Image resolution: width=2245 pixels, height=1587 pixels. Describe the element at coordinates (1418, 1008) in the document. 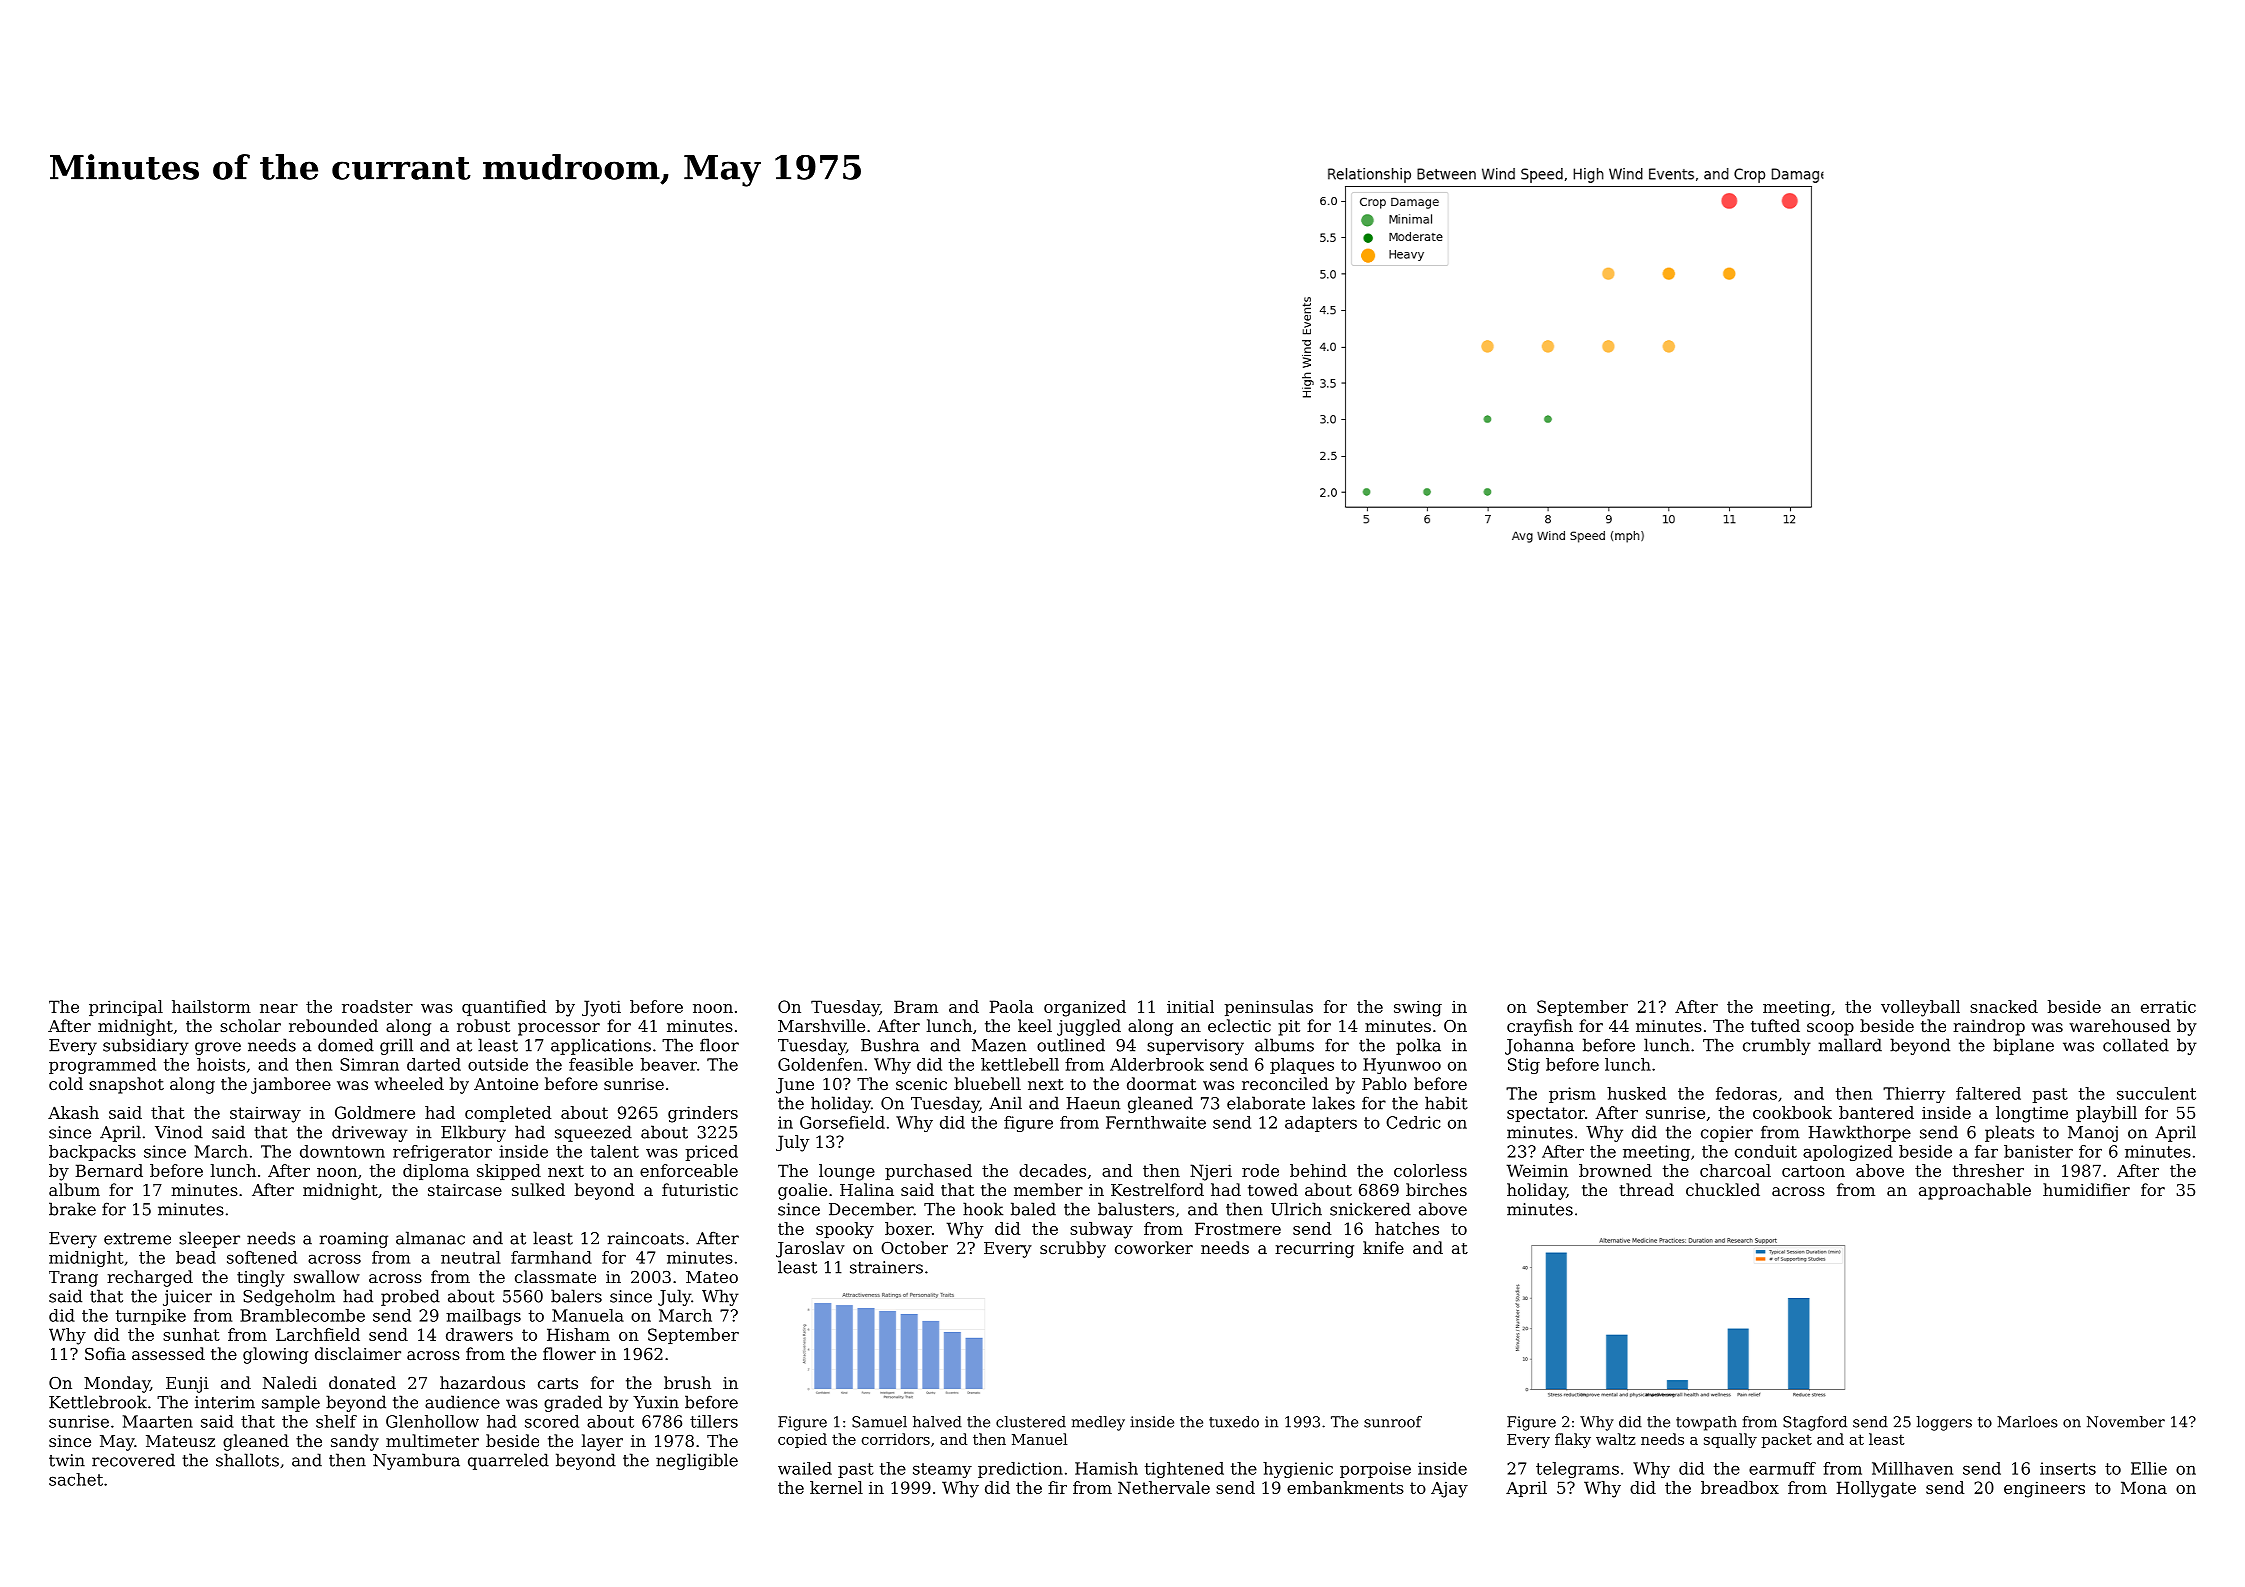

I see `swing` at that location.
